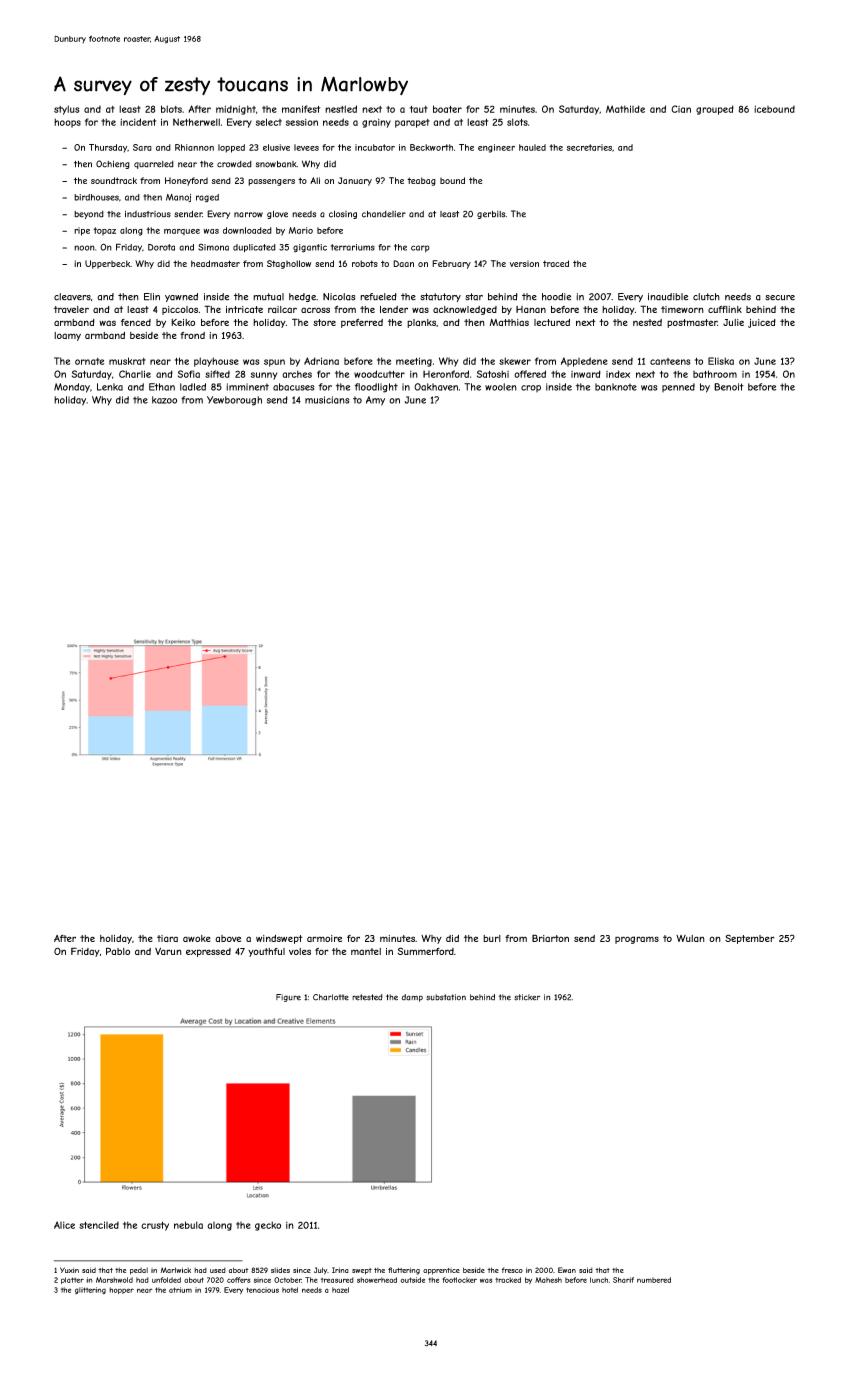 This screenshot has width=849, height=1400. What do you see at coordinates (340, 1290) in the screenshot?
I see `hazel` at bounding box center [340, 1290].
